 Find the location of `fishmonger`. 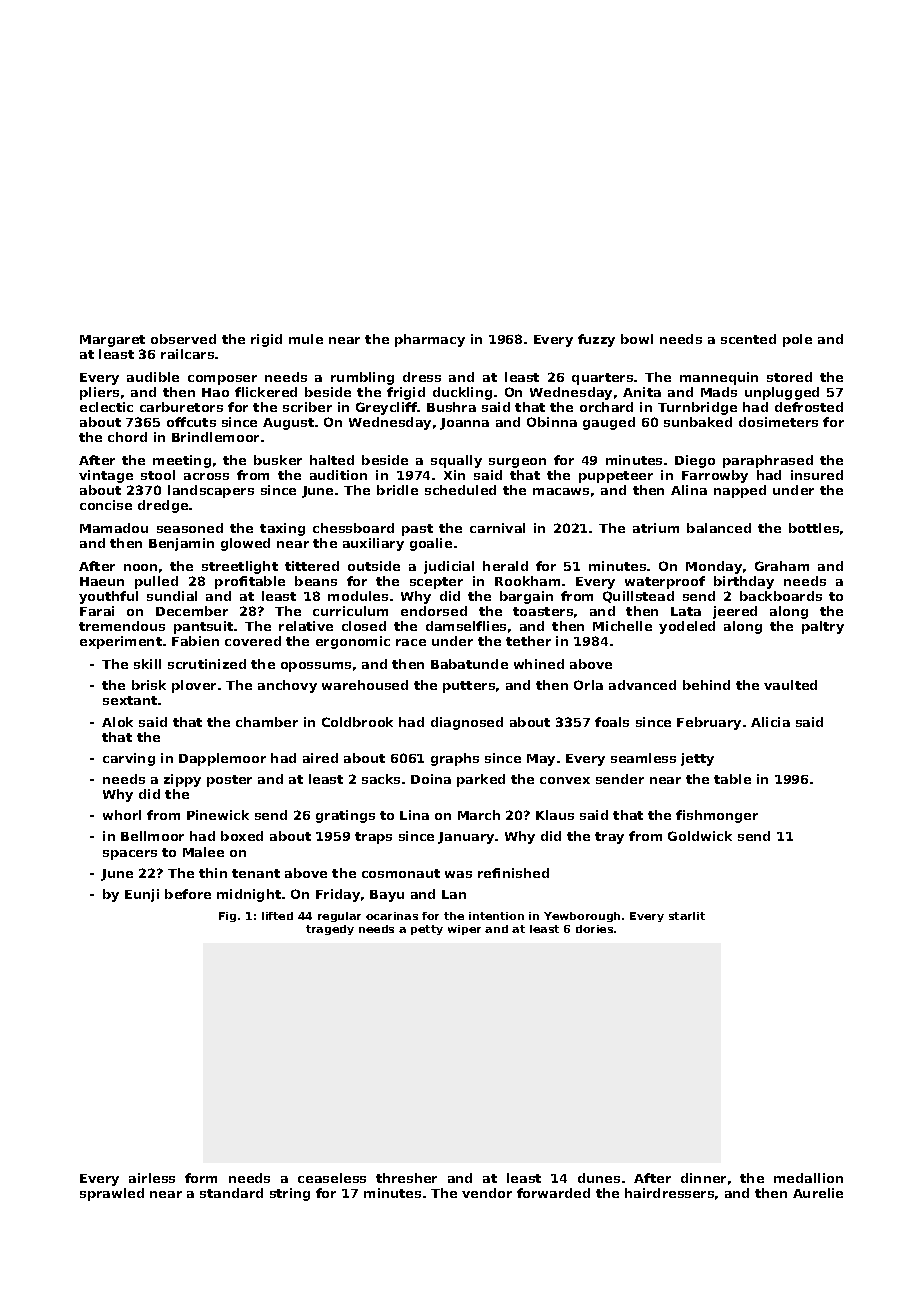

fishmonger is located at coordinates (717, 816).
